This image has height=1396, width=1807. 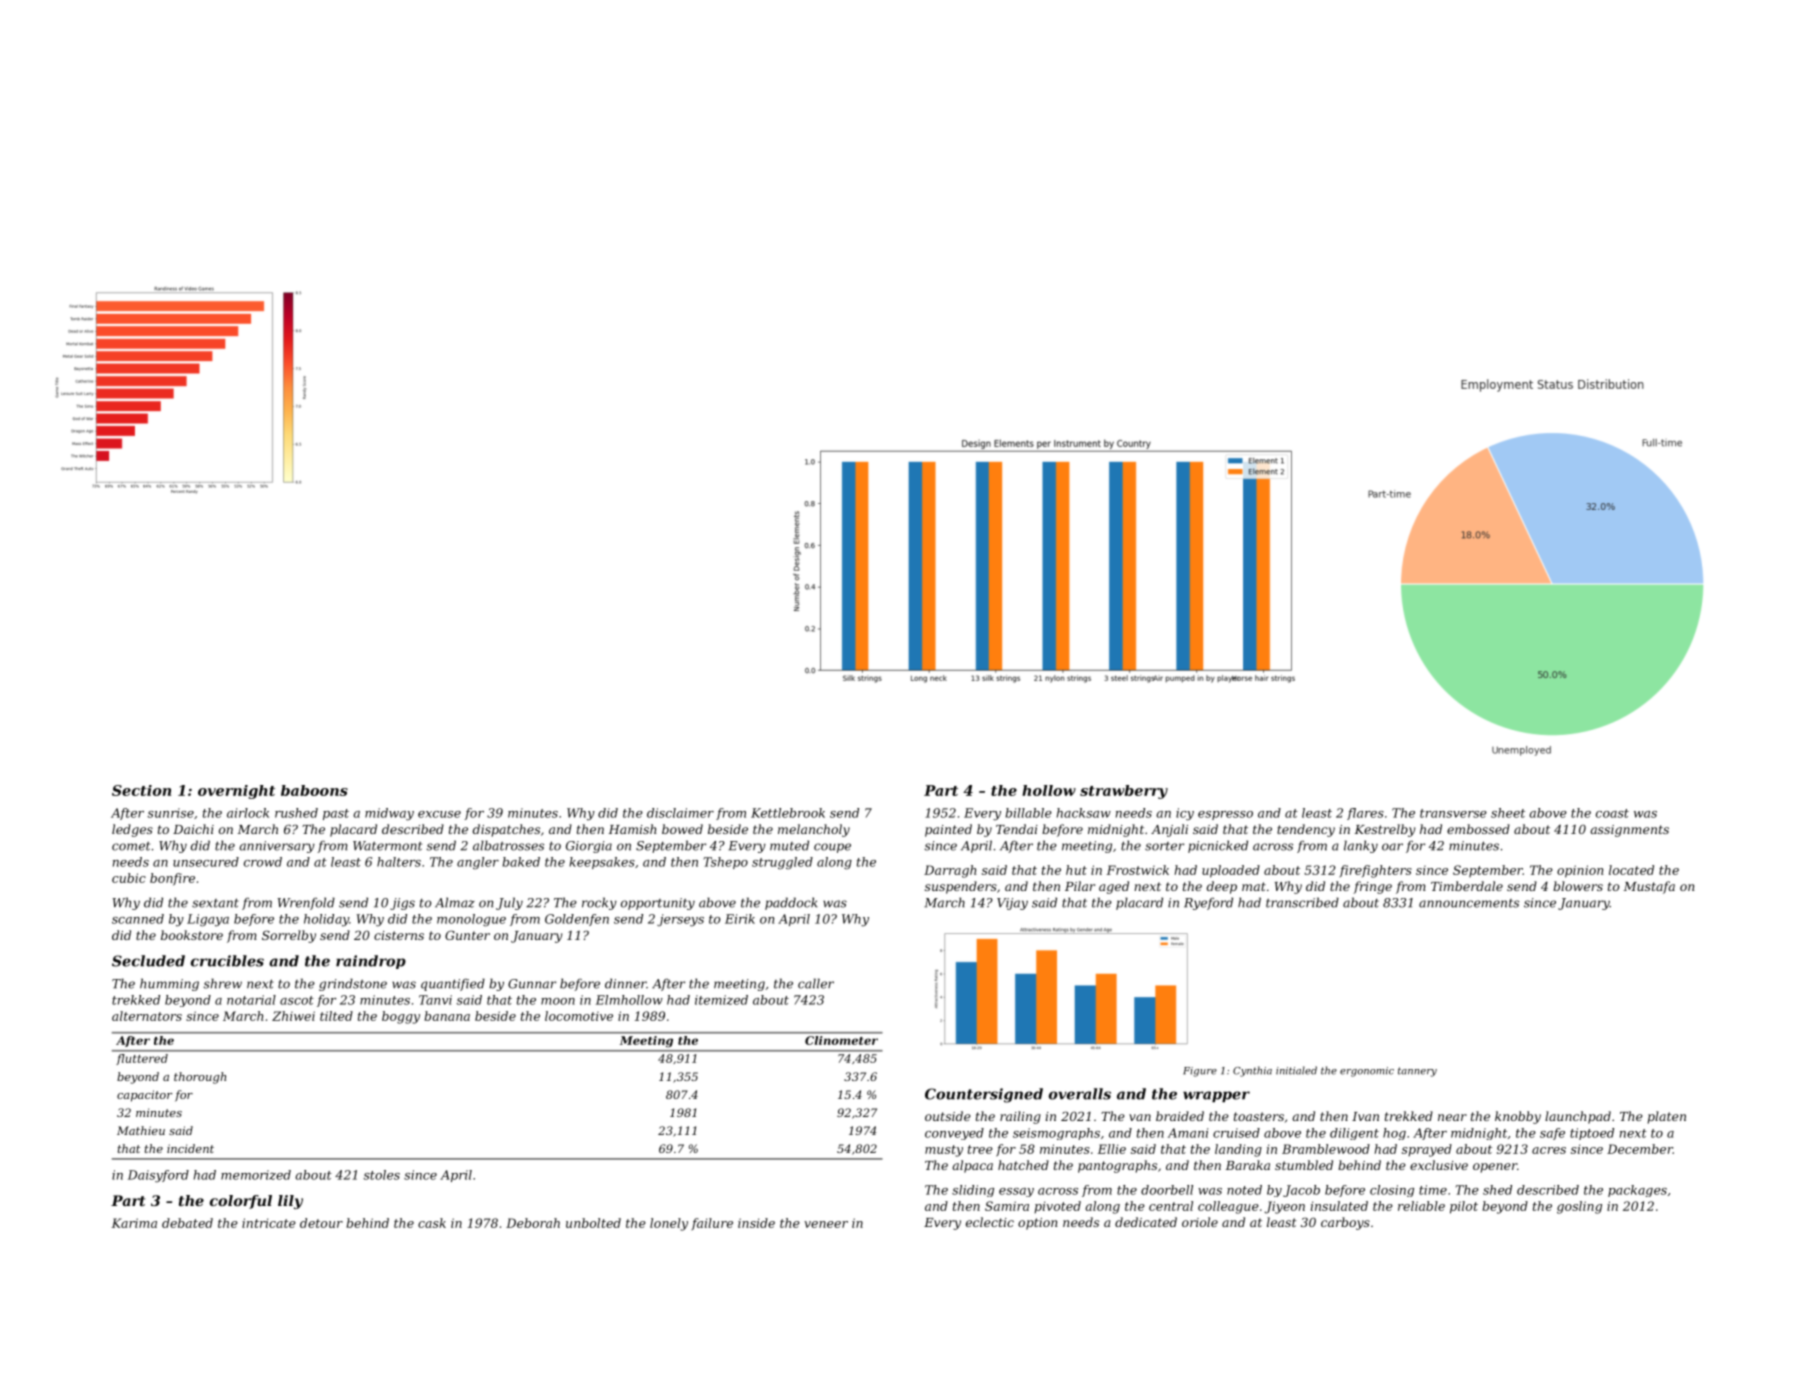 I want to click on Eirik, so click(x=740, y=919).
